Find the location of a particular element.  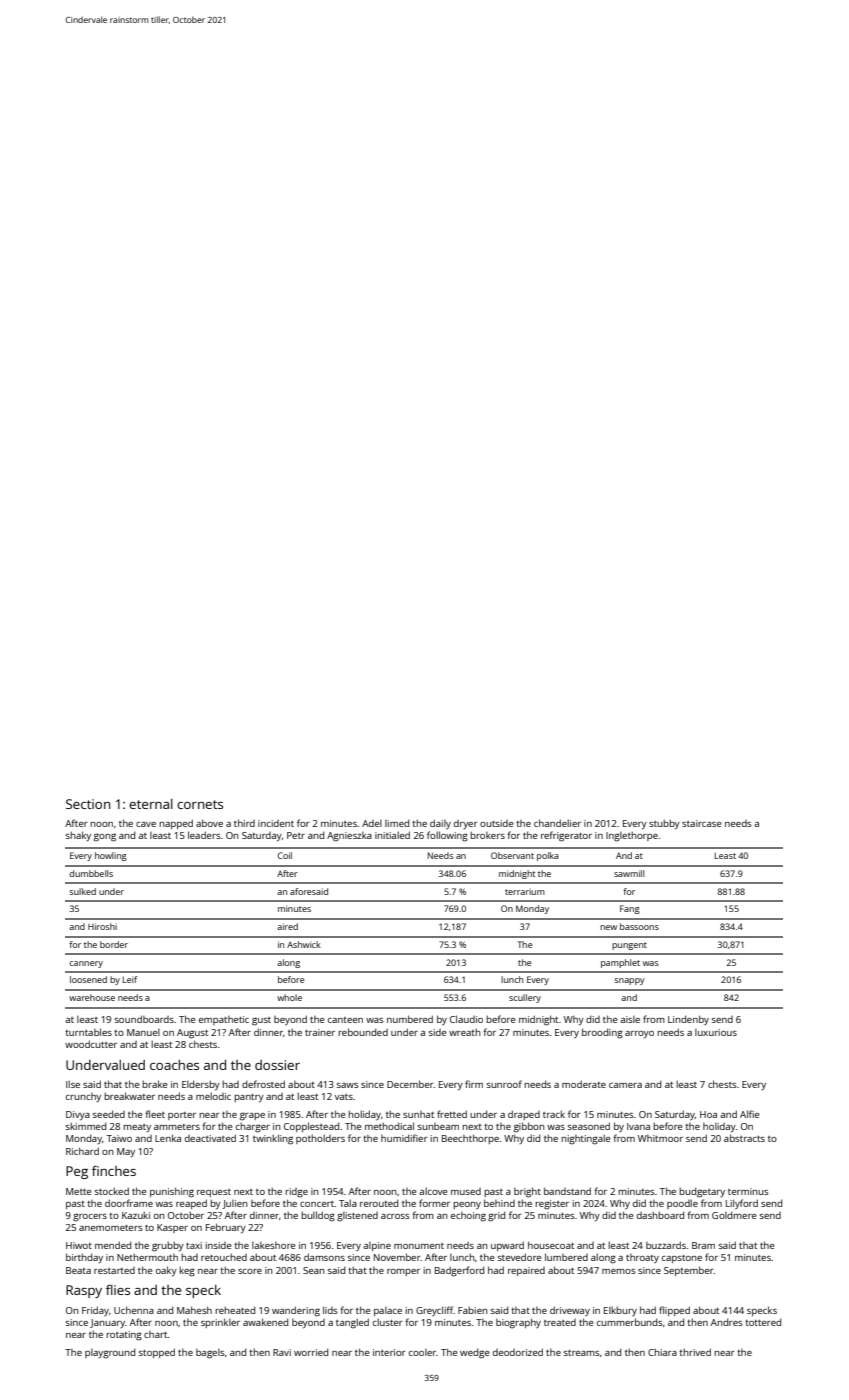

border is located at coordinates (114, 944).
